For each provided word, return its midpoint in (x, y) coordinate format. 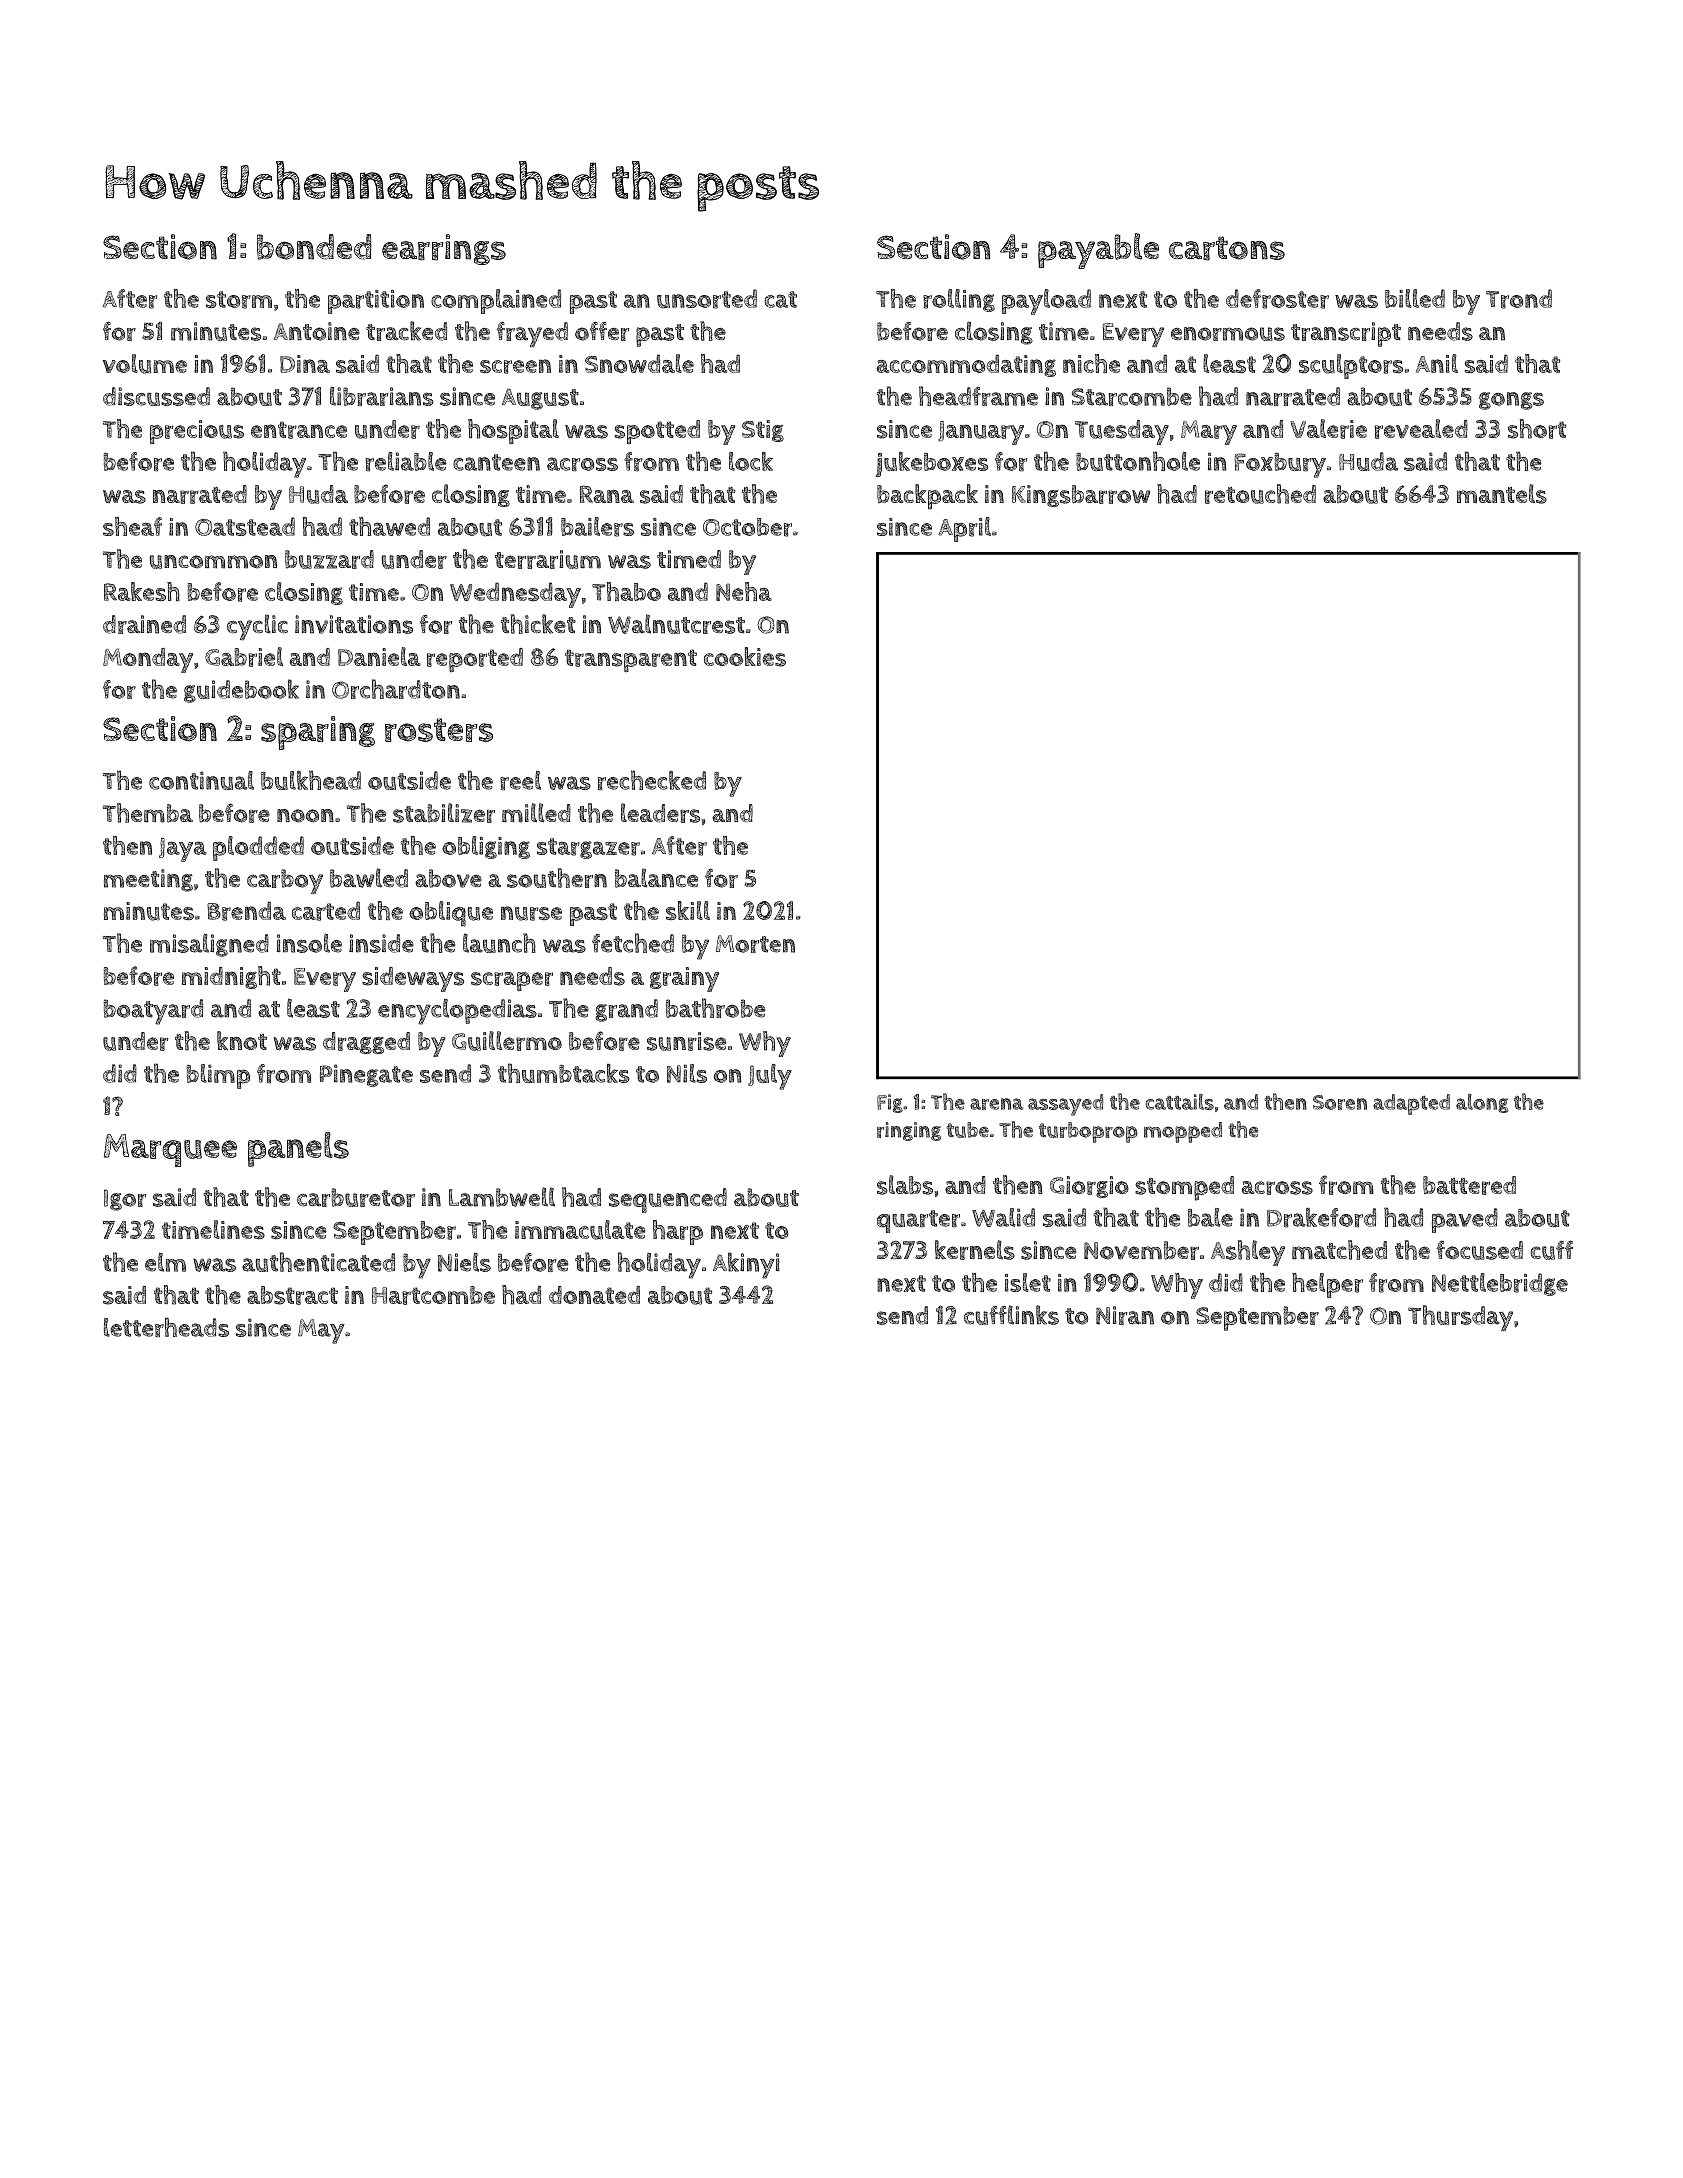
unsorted (707, 299)
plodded (258, 848)
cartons (1227, 248)
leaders (660, 813)
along (1482, 1103)
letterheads (166, 1327)
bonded (314, 247)
